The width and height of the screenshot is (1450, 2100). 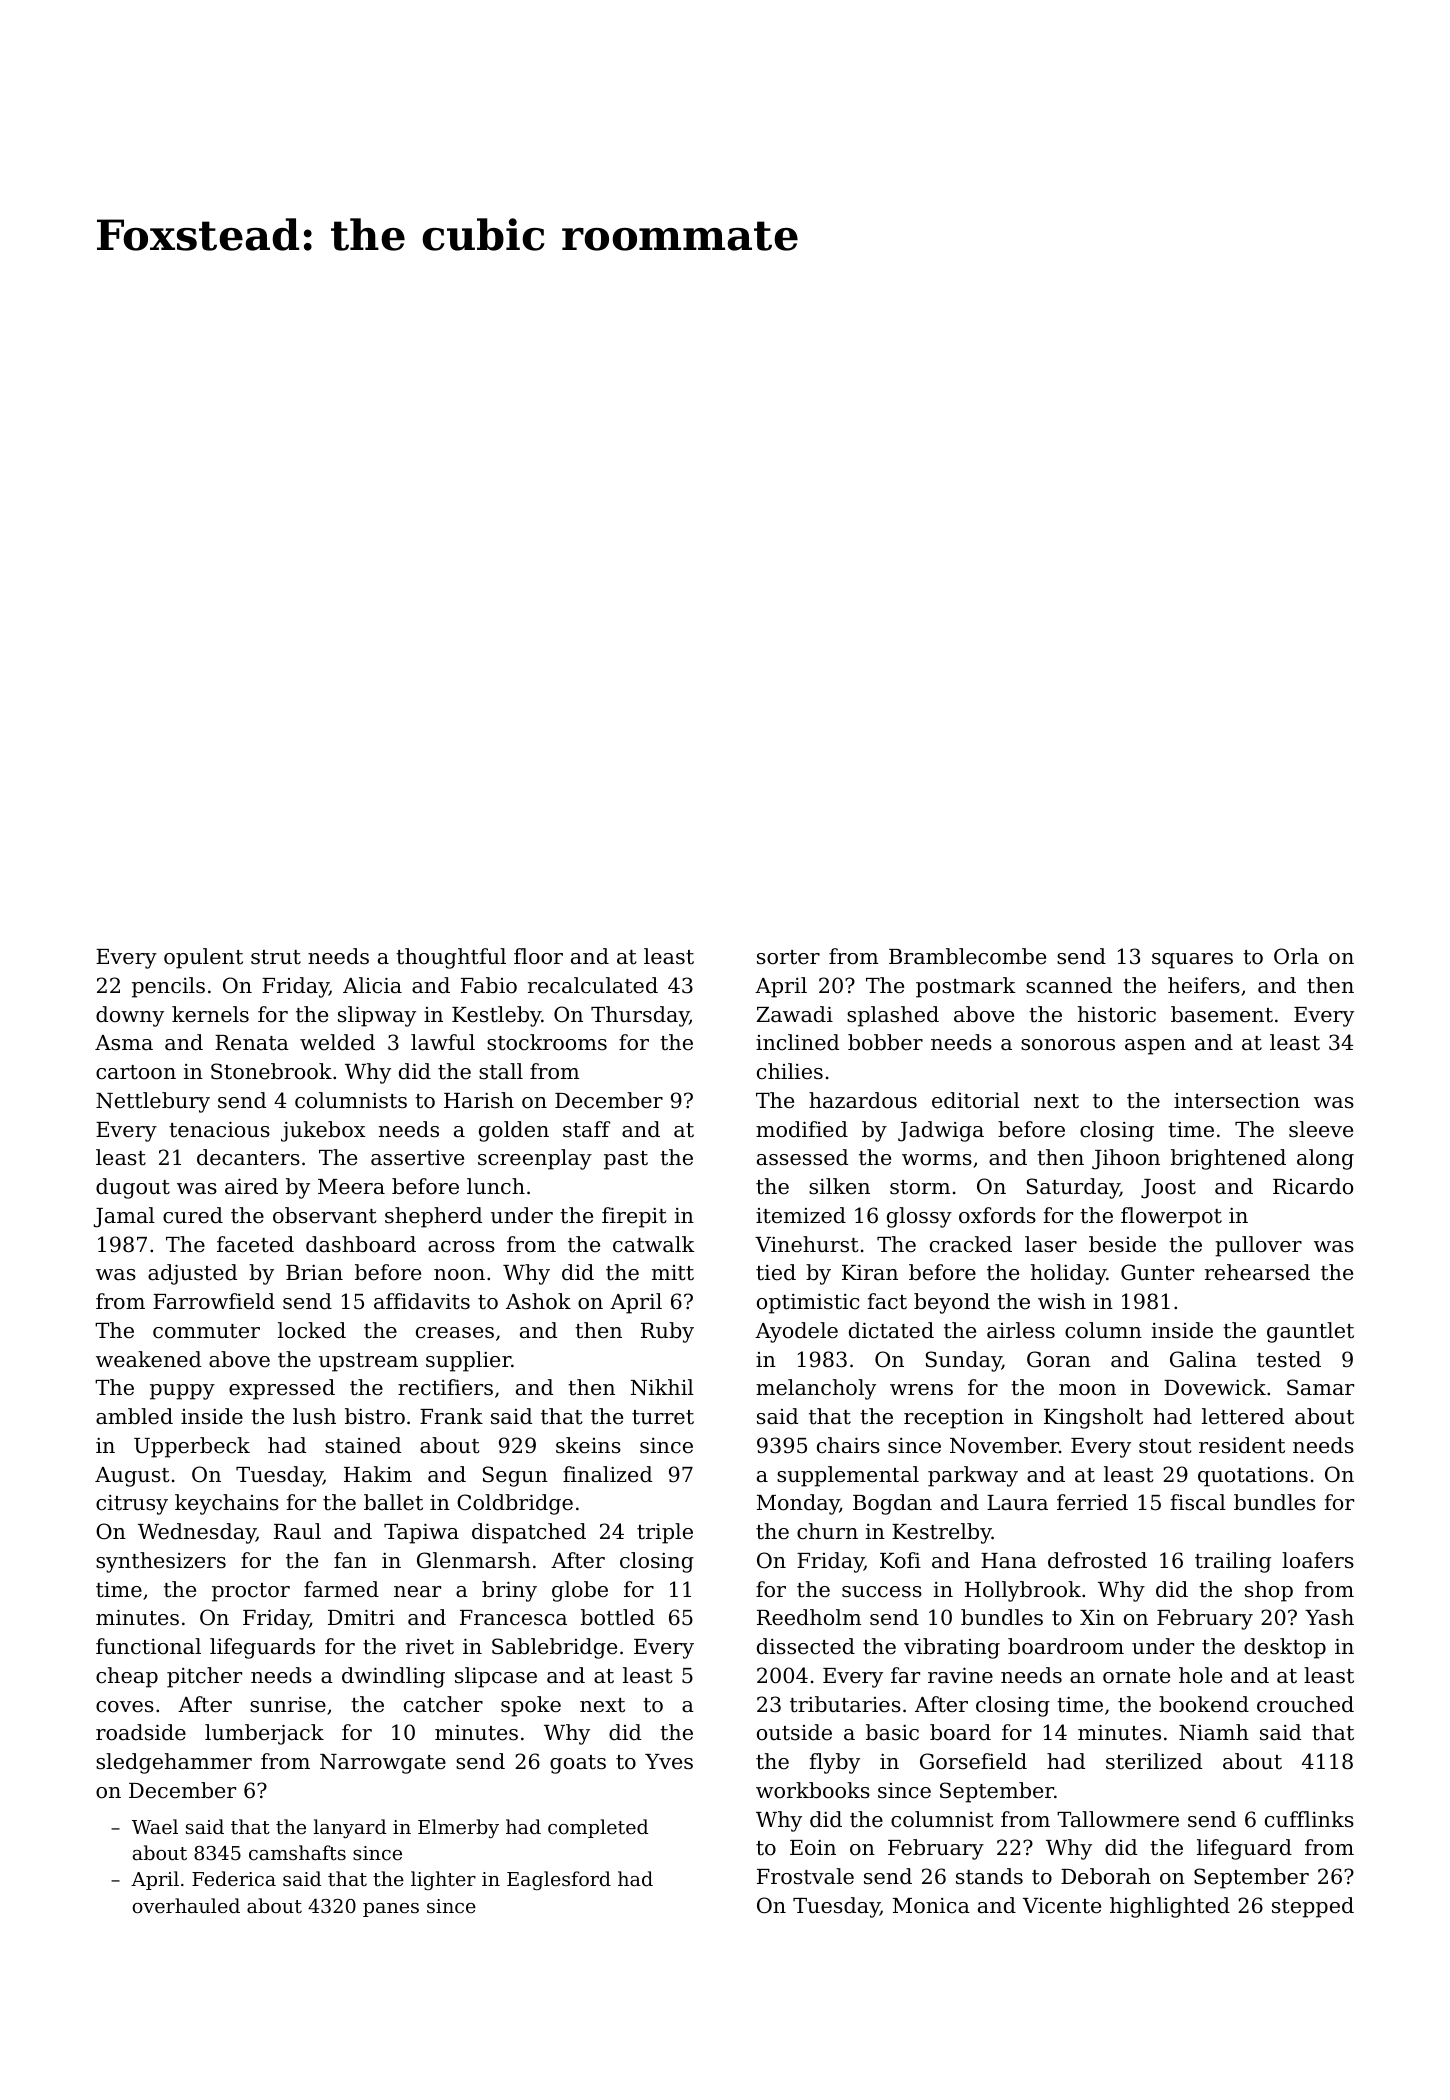 I want to click on ferried, so click(x=1092, y=1502).
